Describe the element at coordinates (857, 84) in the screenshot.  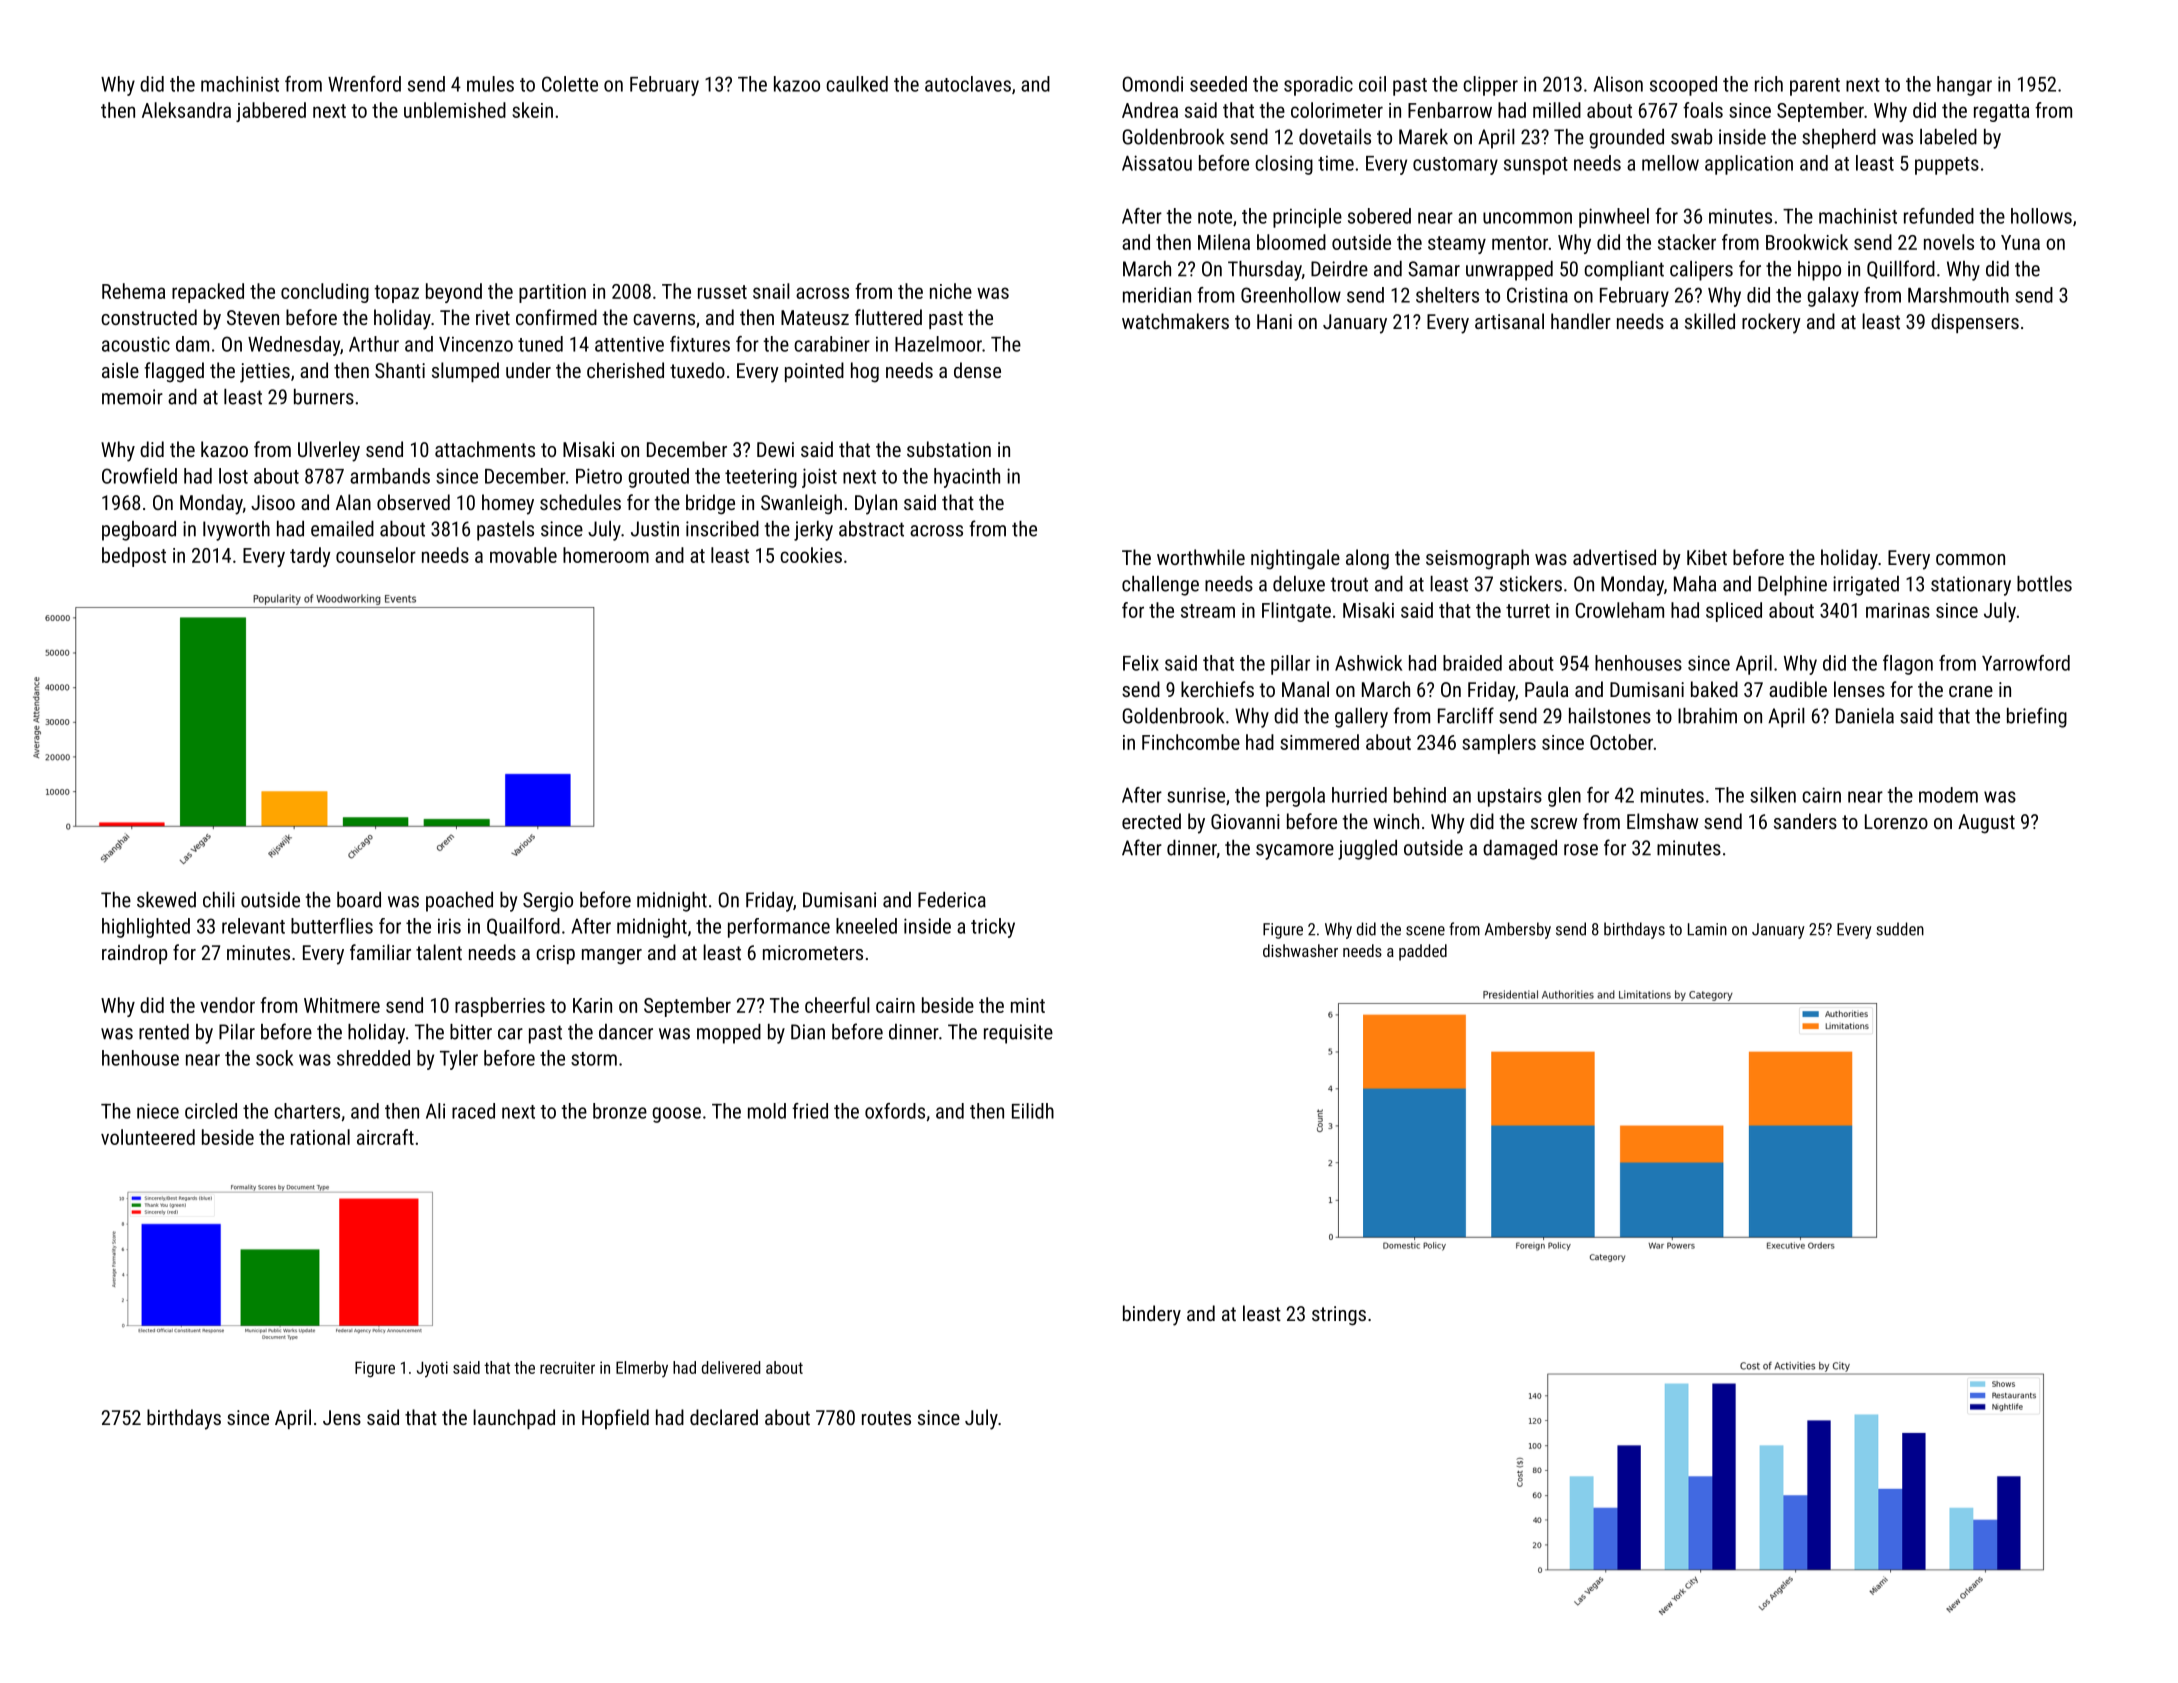
I see `caulked` at that location.
